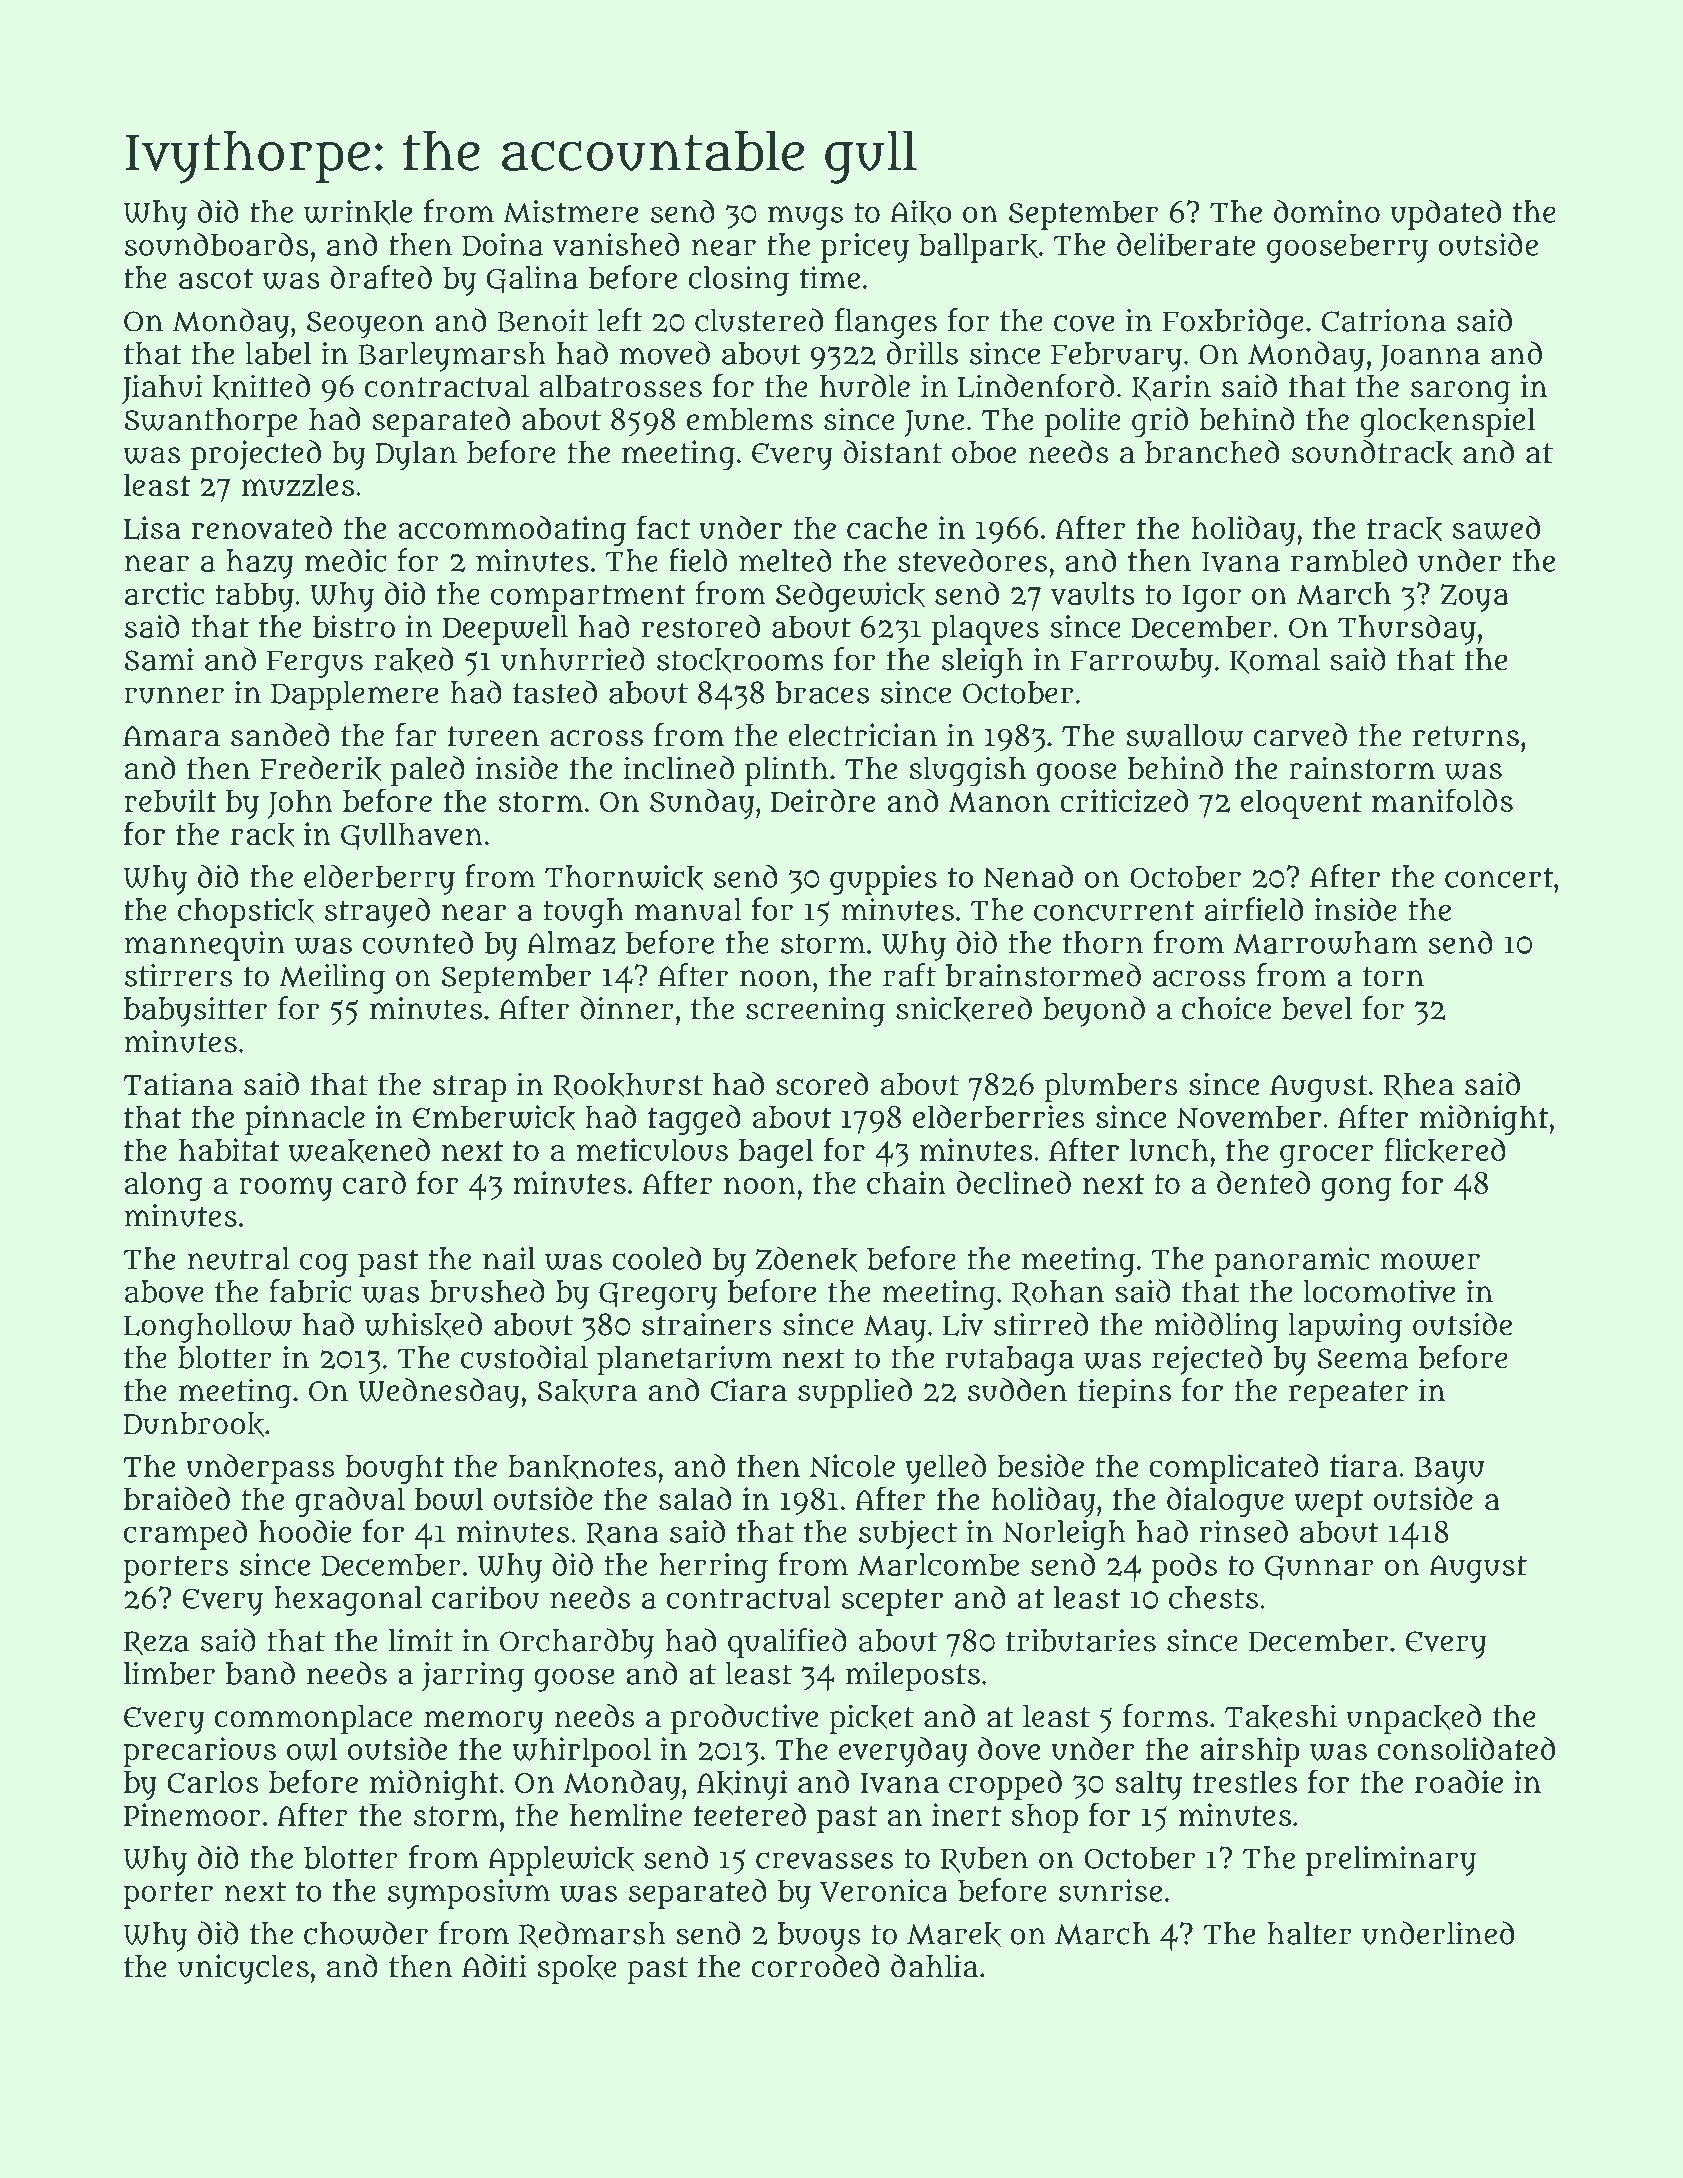  I want to click on Joanna, so click(1430, 357).
